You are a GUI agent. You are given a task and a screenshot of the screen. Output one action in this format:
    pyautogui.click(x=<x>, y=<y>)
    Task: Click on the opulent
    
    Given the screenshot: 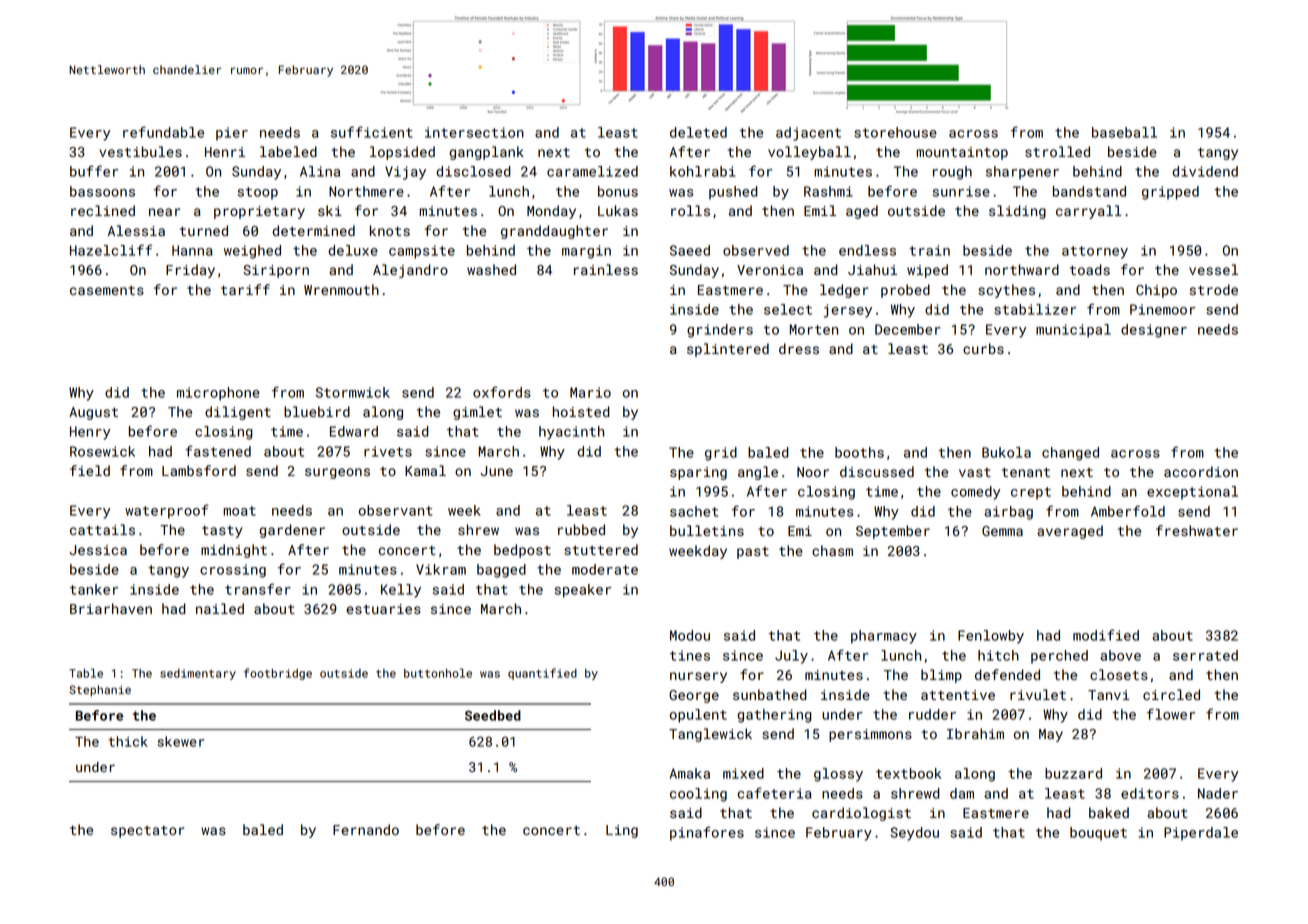 What is the action you would take?
    pyautogui.click(x=698, y=716)
